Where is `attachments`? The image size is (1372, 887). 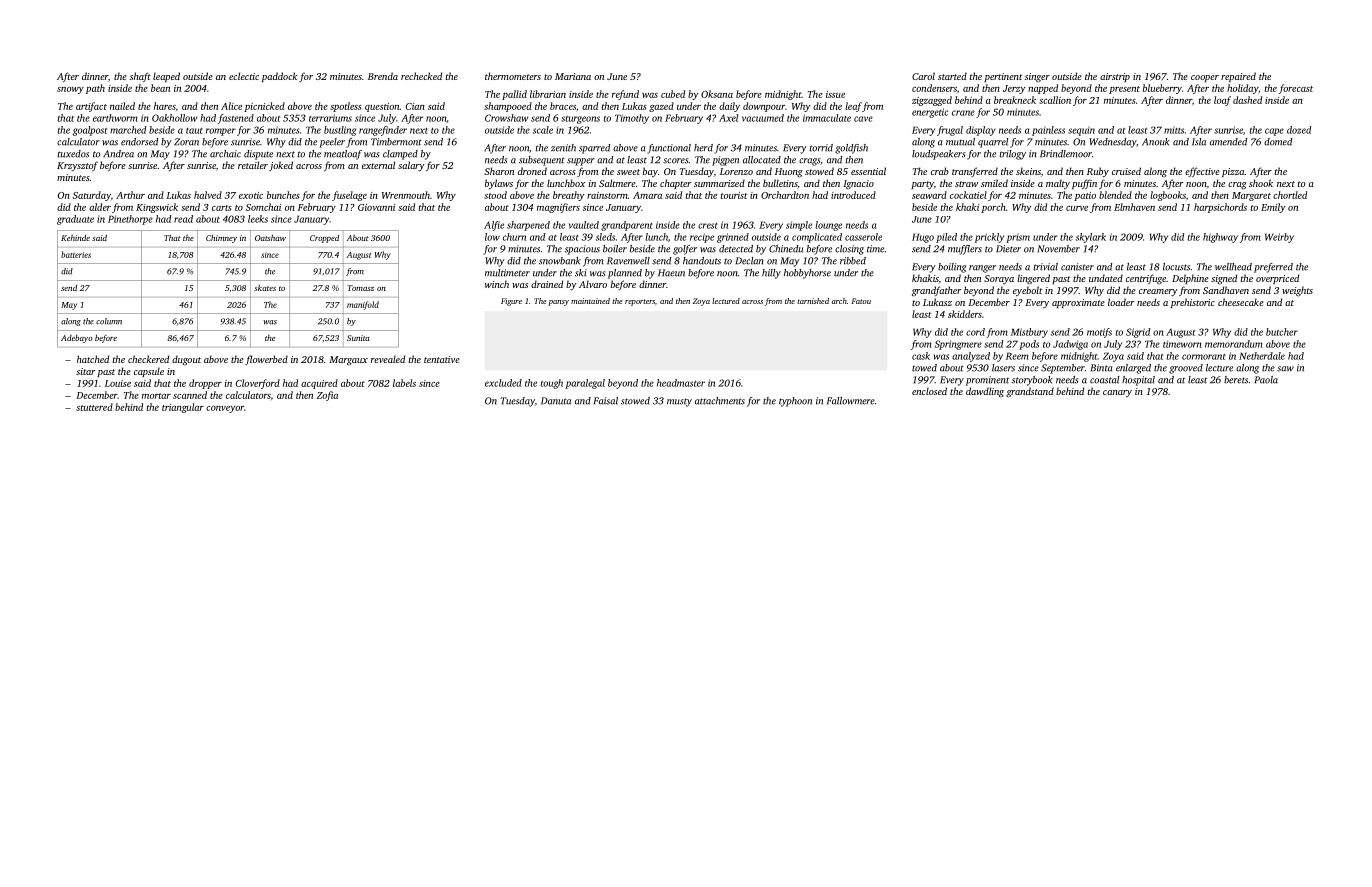
attachments is located at coordinates (720, 401).
